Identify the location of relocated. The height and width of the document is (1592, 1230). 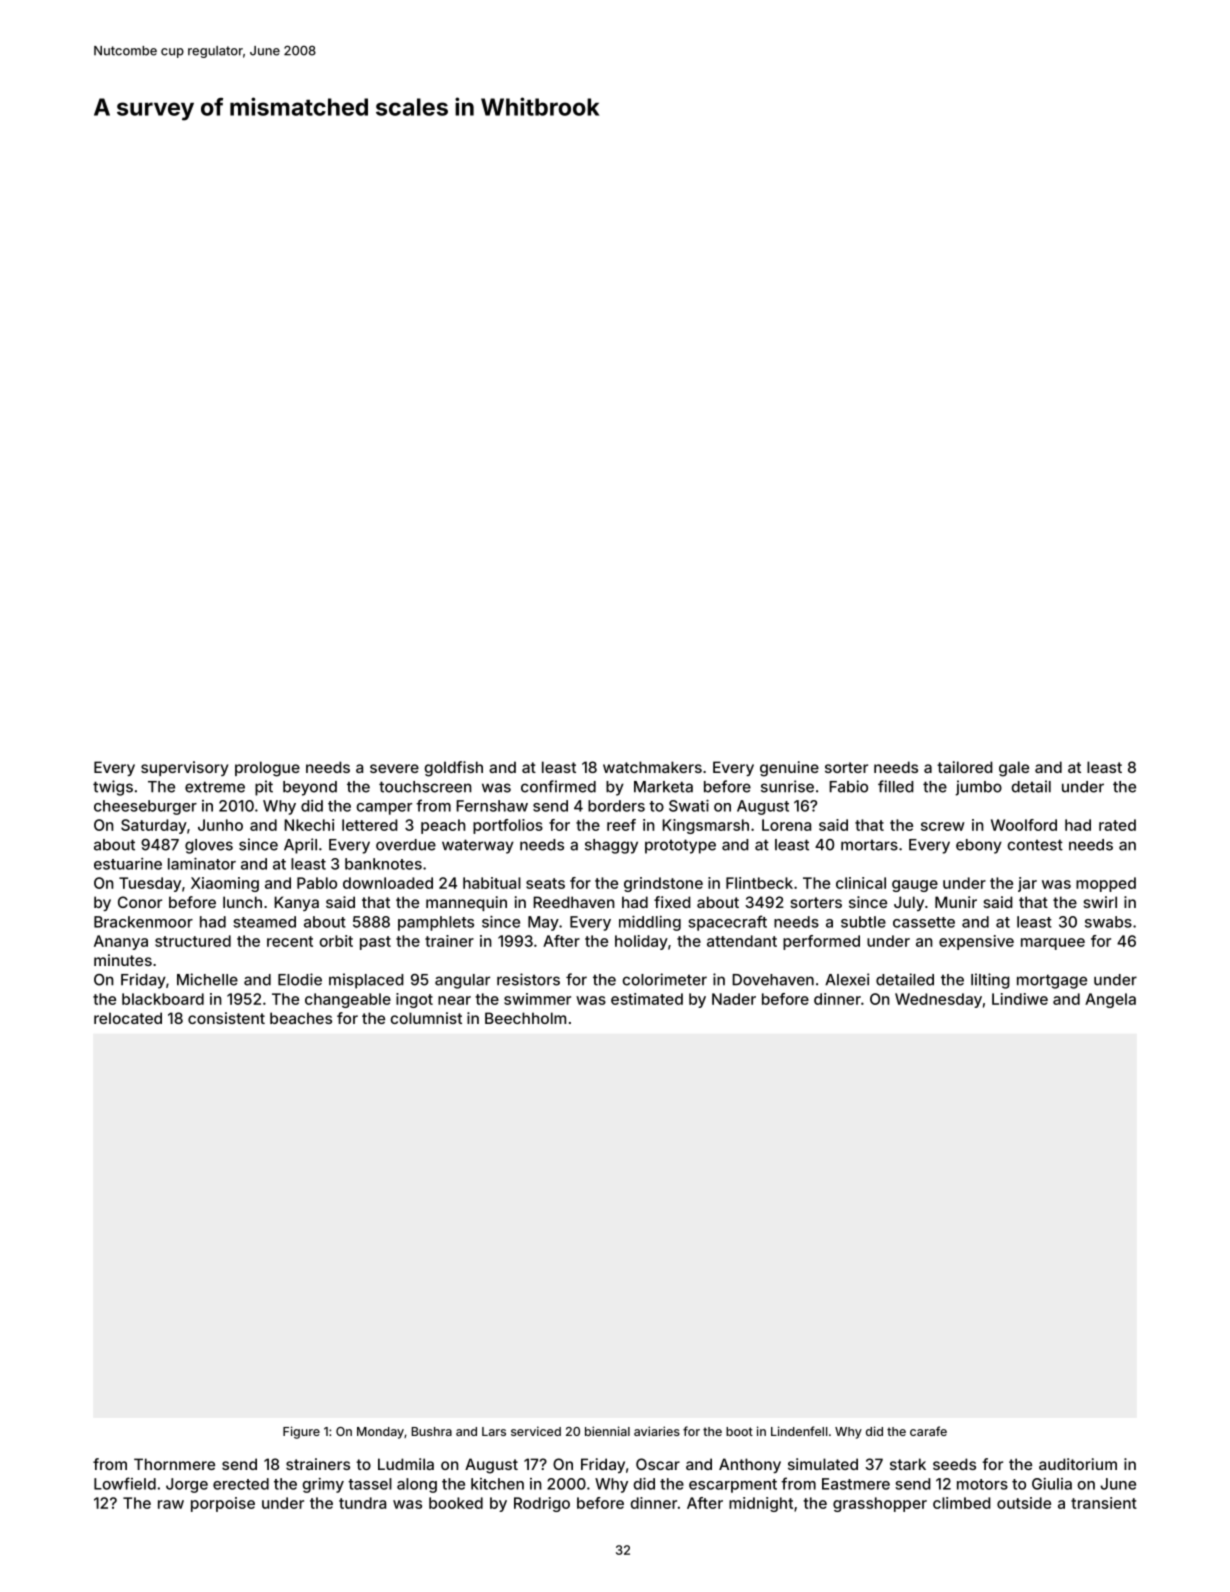
(128, 1018).
